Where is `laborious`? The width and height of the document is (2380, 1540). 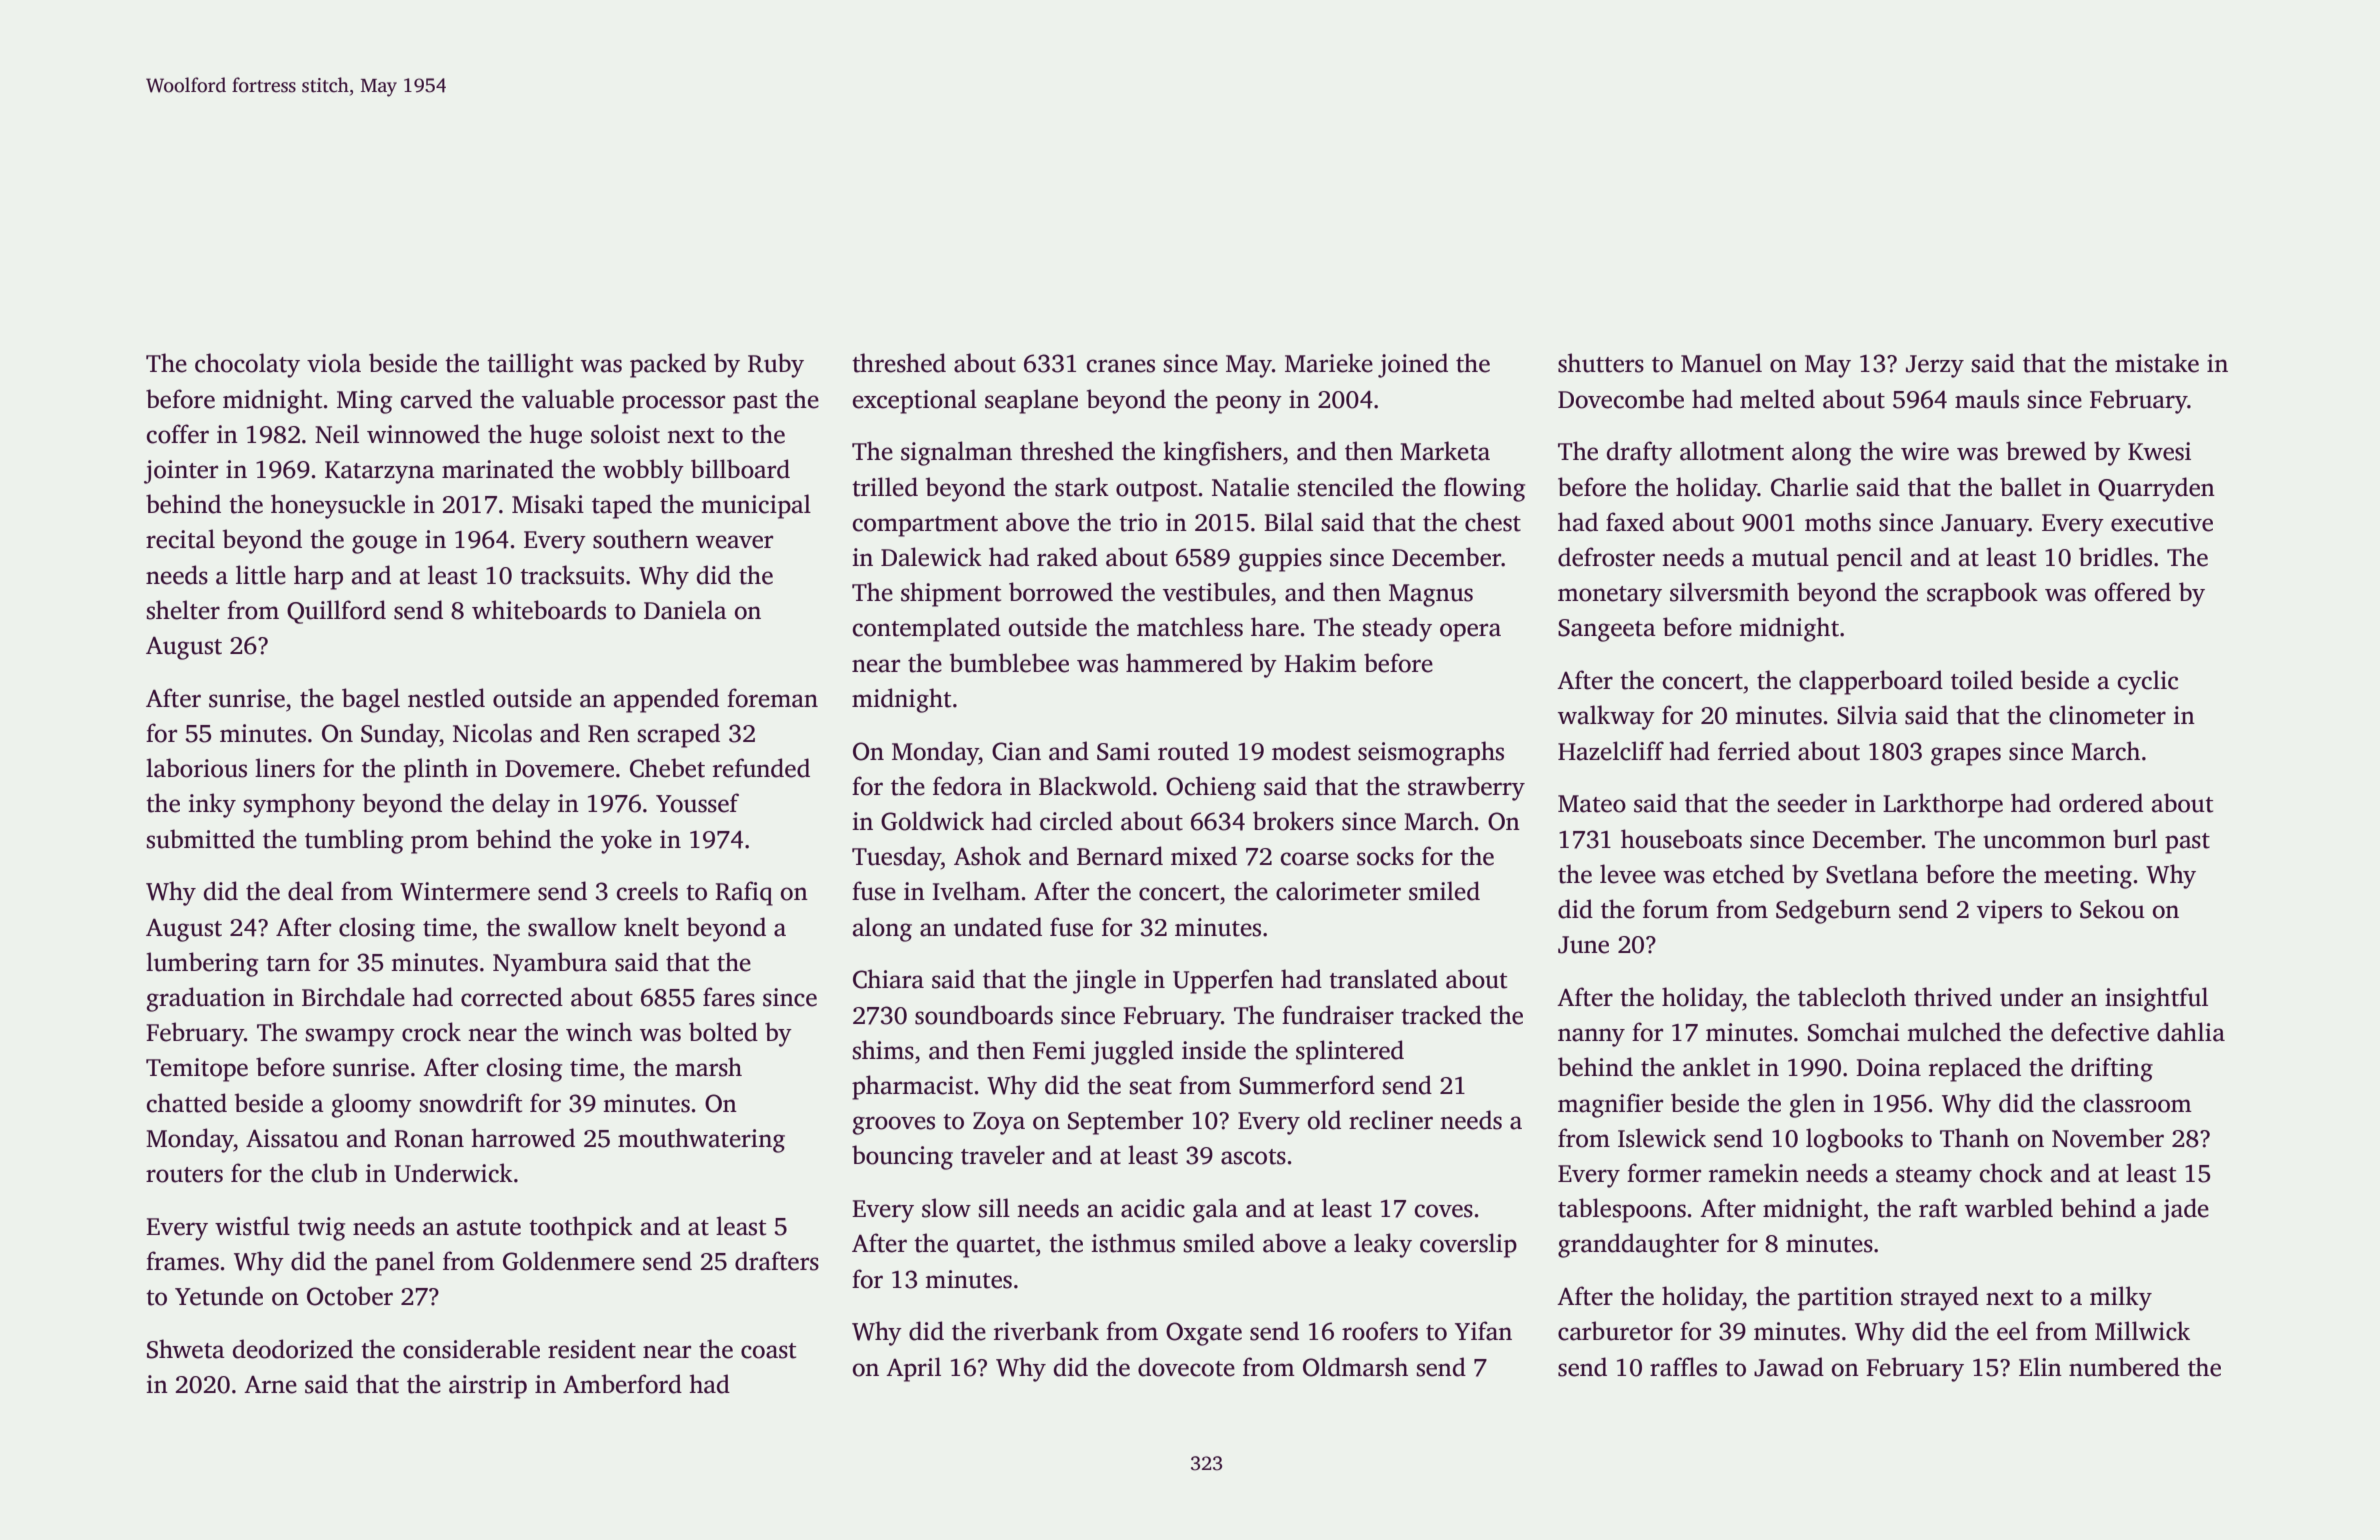
laborious is located at coordinates (196, 768).
